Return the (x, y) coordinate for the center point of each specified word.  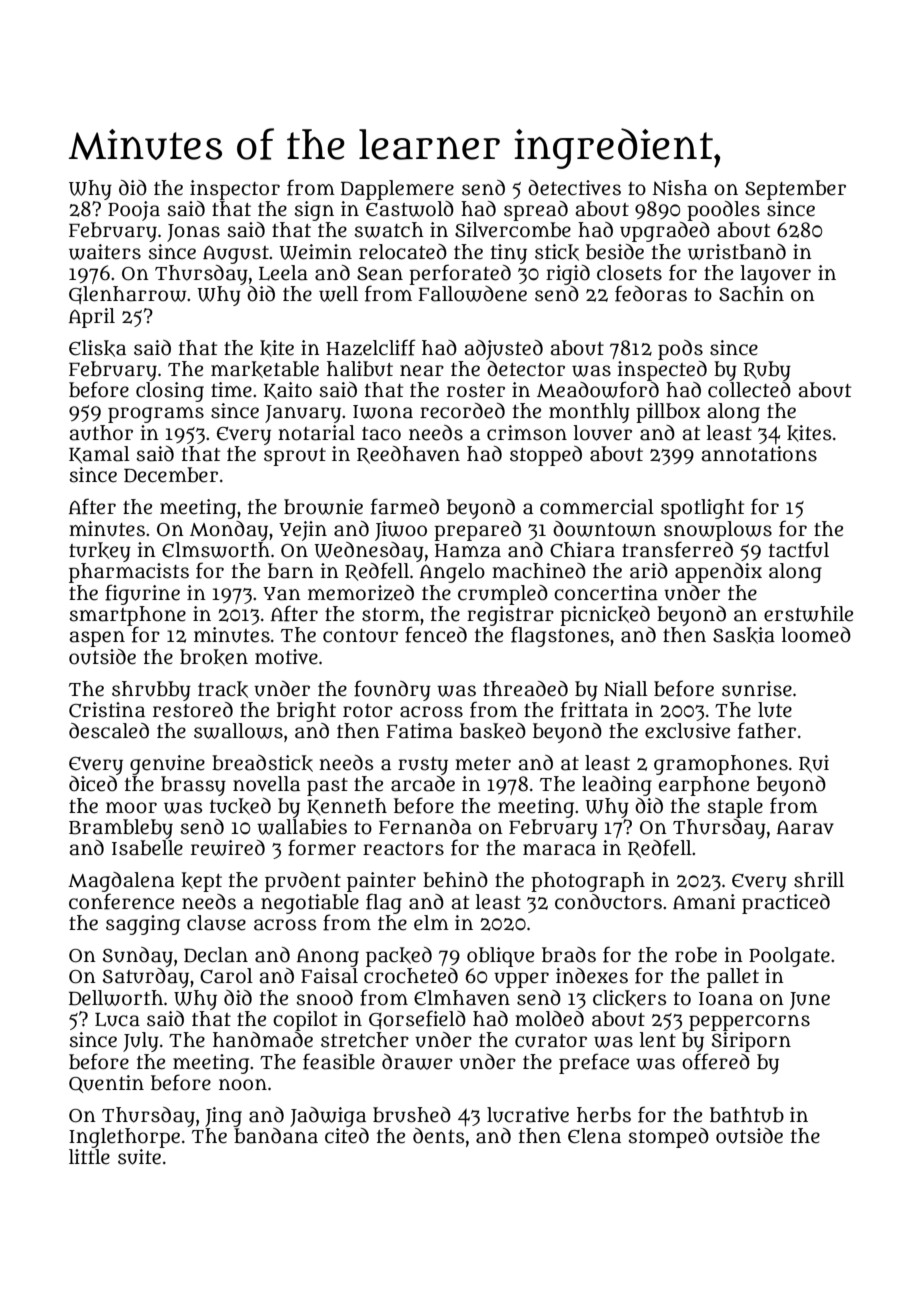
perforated (460, 274)
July (141, 1042)
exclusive (687, 731)
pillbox (668, 413)
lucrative (528, 1115)
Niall (626, 689)
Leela (283, 273)
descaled (109, 731)
